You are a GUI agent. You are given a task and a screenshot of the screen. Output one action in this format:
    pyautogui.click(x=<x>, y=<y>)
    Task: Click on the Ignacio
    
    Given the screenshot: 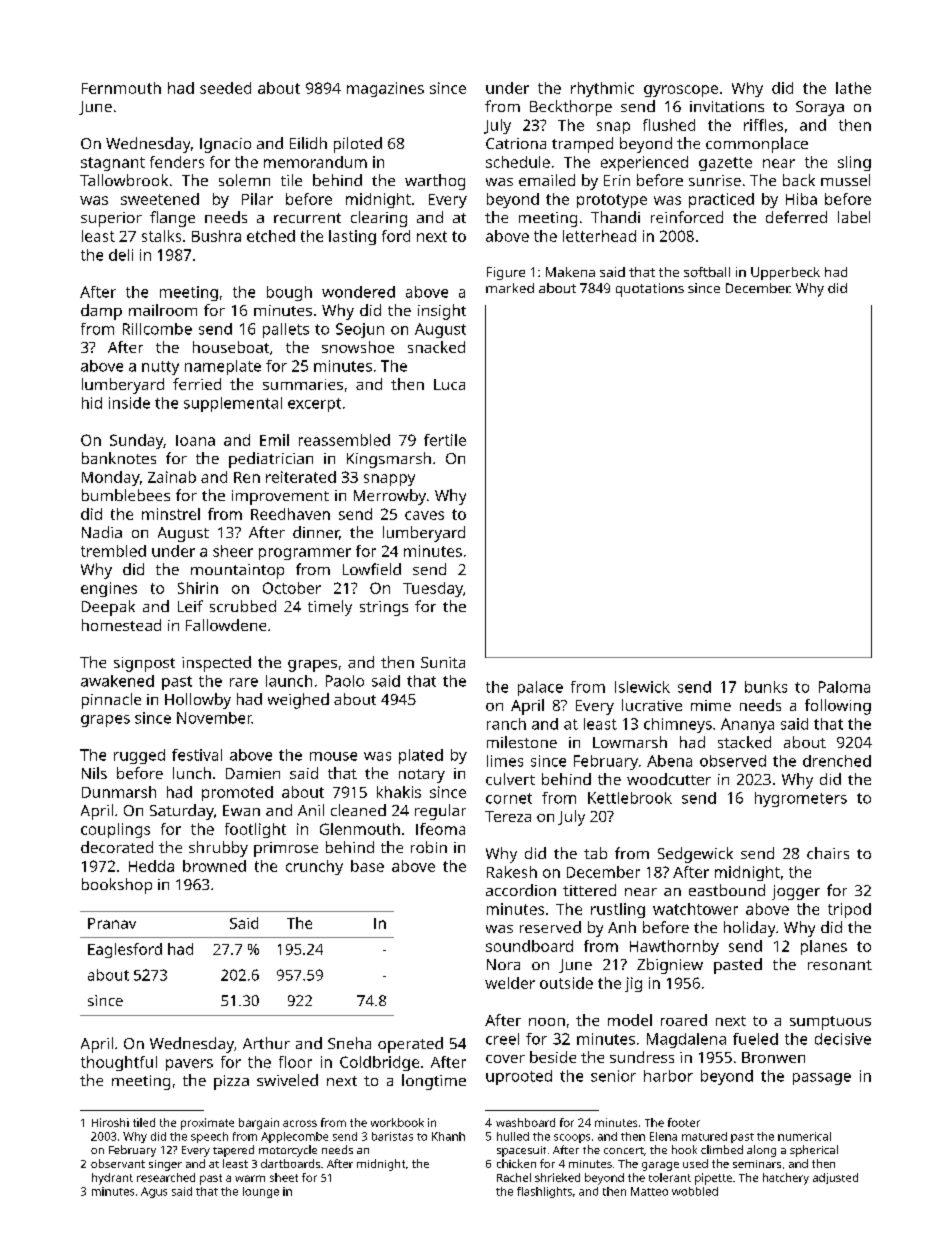 What is the action you would take?
    pyautogui.click(x=225, y=145)
